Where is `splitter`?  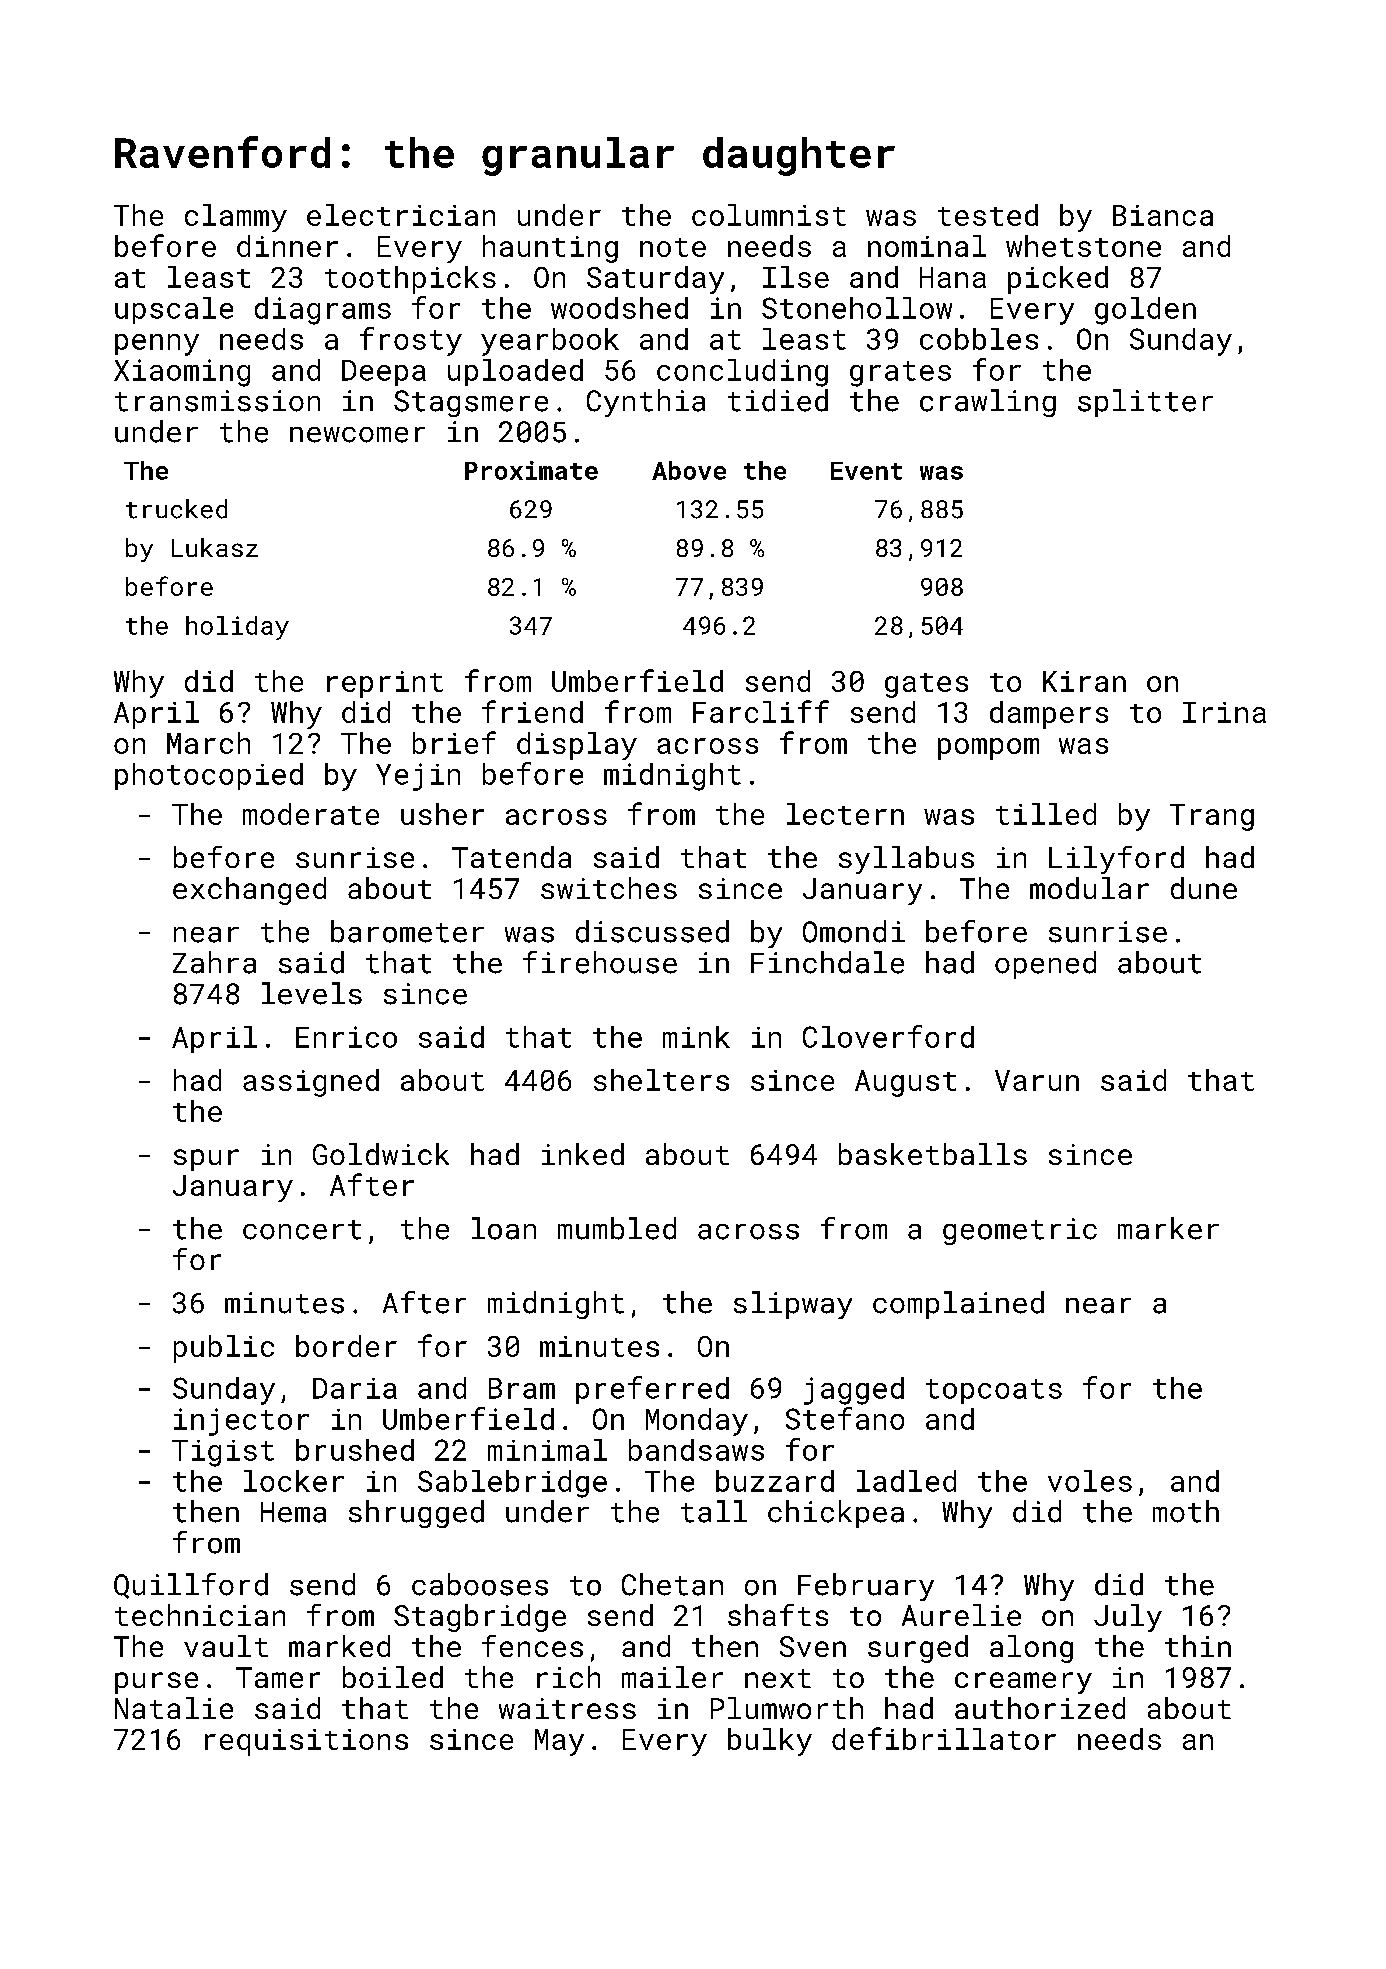 splitter is located at coordinates (1145, 403).
